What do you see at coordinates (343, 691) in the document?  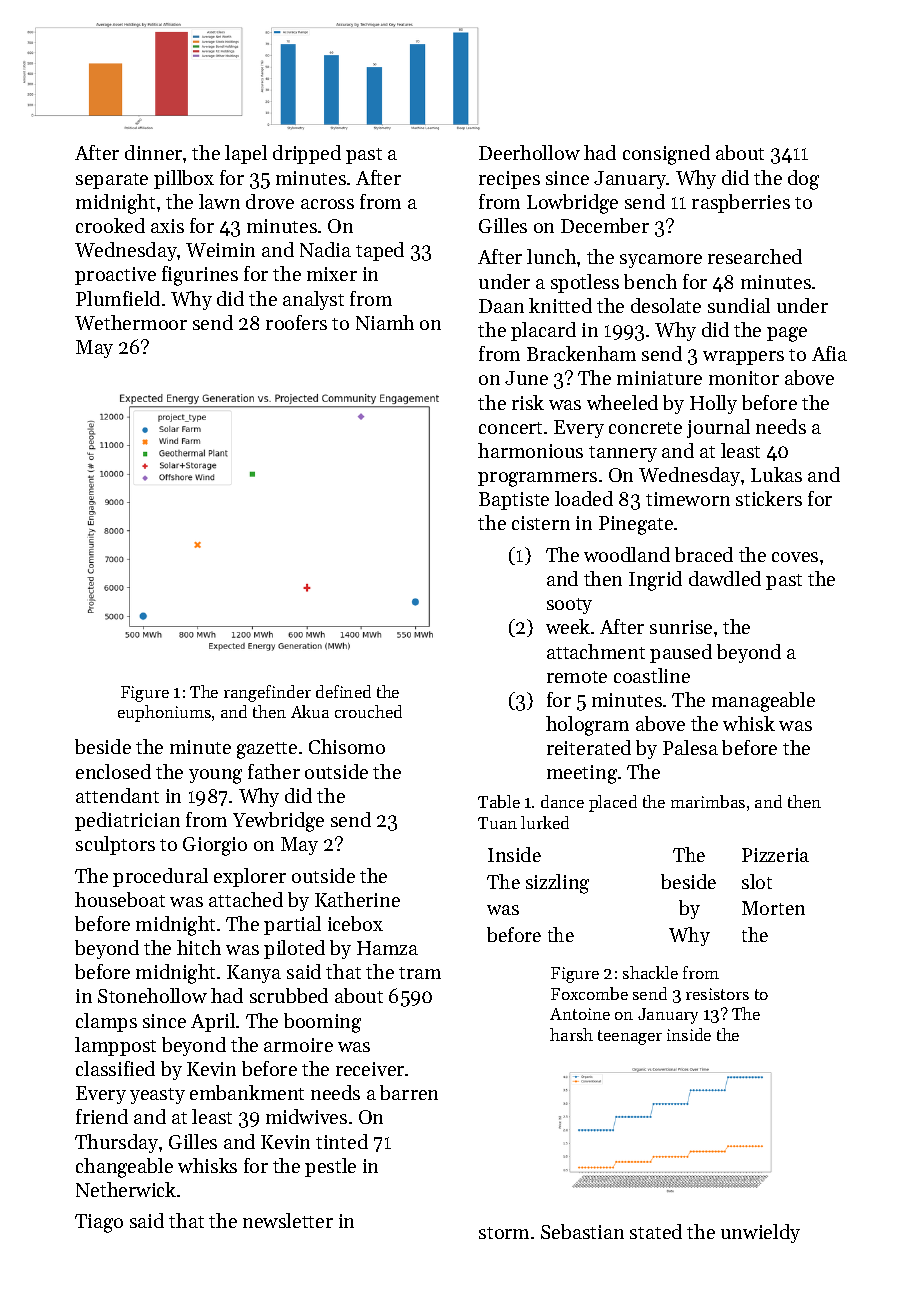 I see `defined` at bounding box center [343, 691].
